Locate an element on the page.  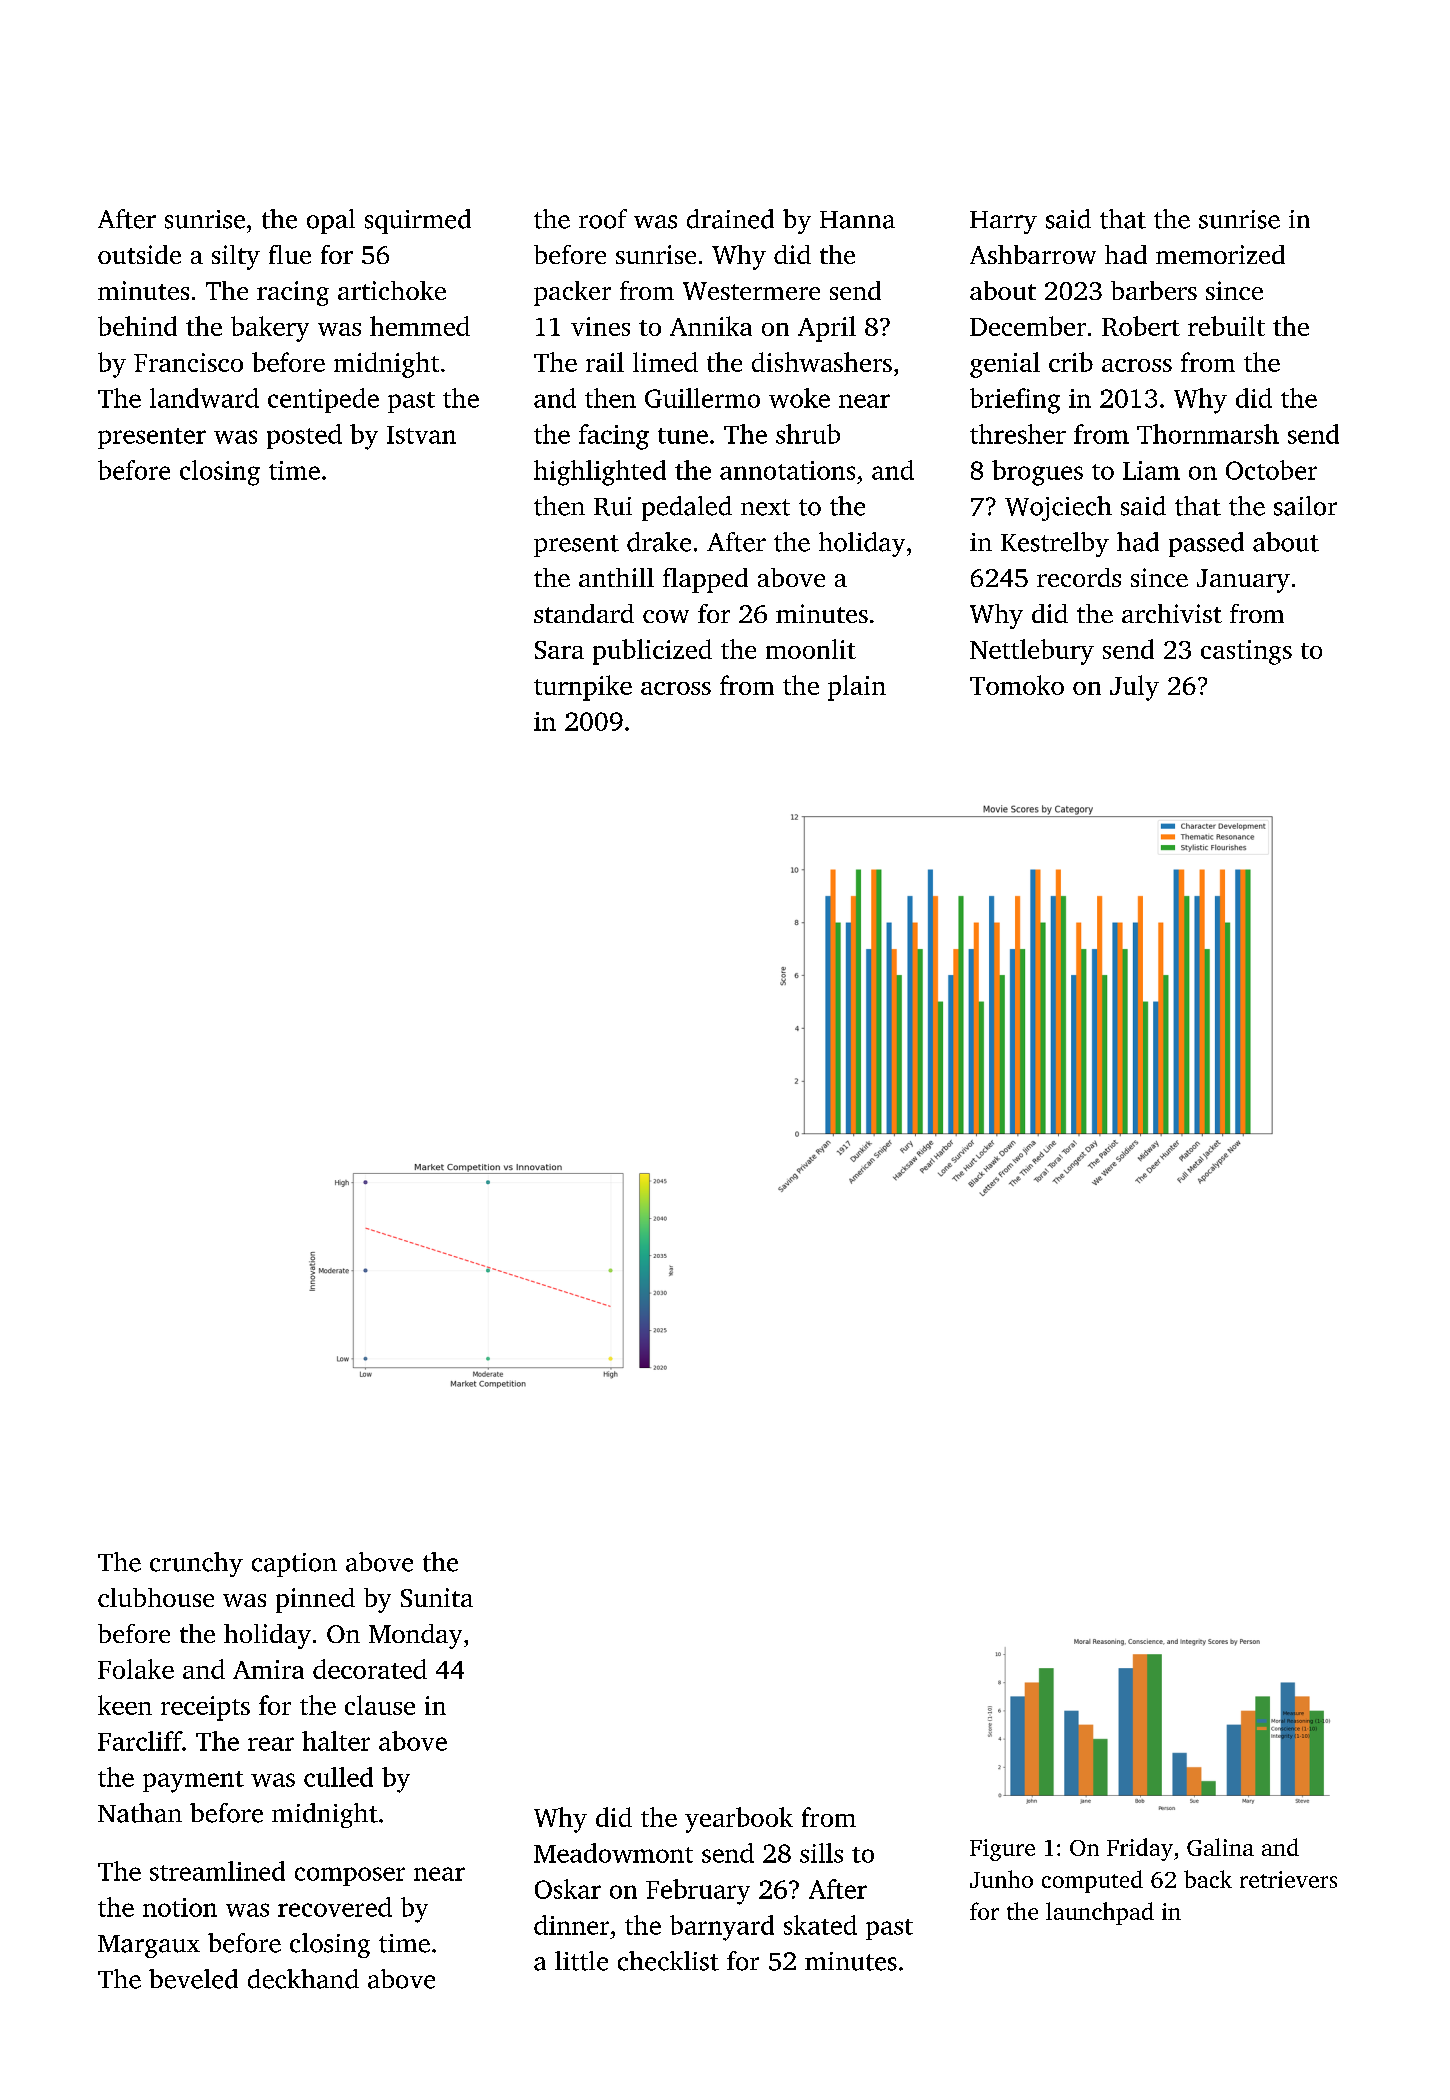
dishwashers is located at coordinates (822, 362).
